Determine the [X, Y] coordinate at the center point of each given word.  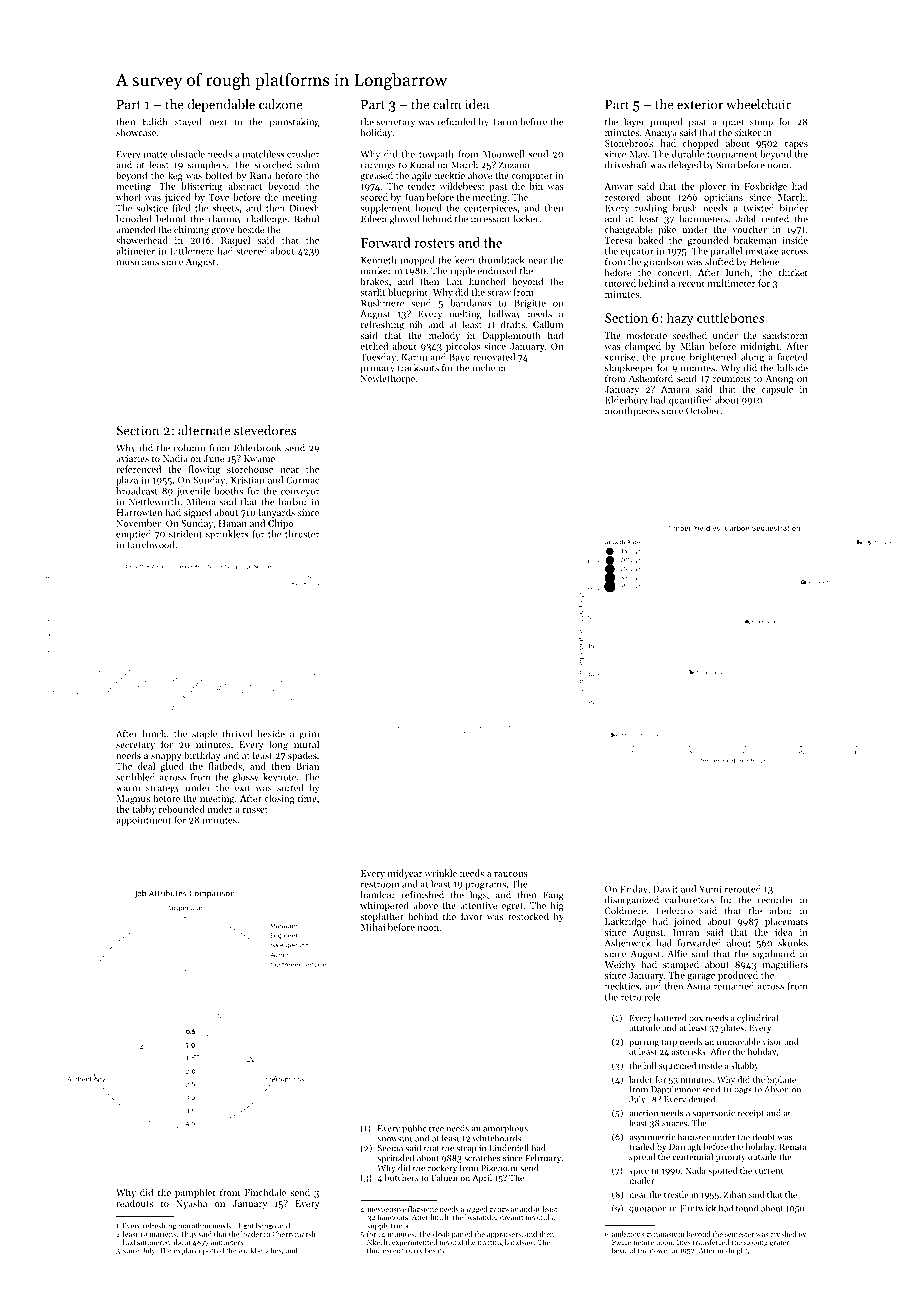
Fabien [445, 1177]
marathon [194, 1226]
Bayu [459, 358]
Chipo [280, 524]
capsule [777, 390]
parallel [726, 252]
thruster [302, 534]
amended [136, 229]
